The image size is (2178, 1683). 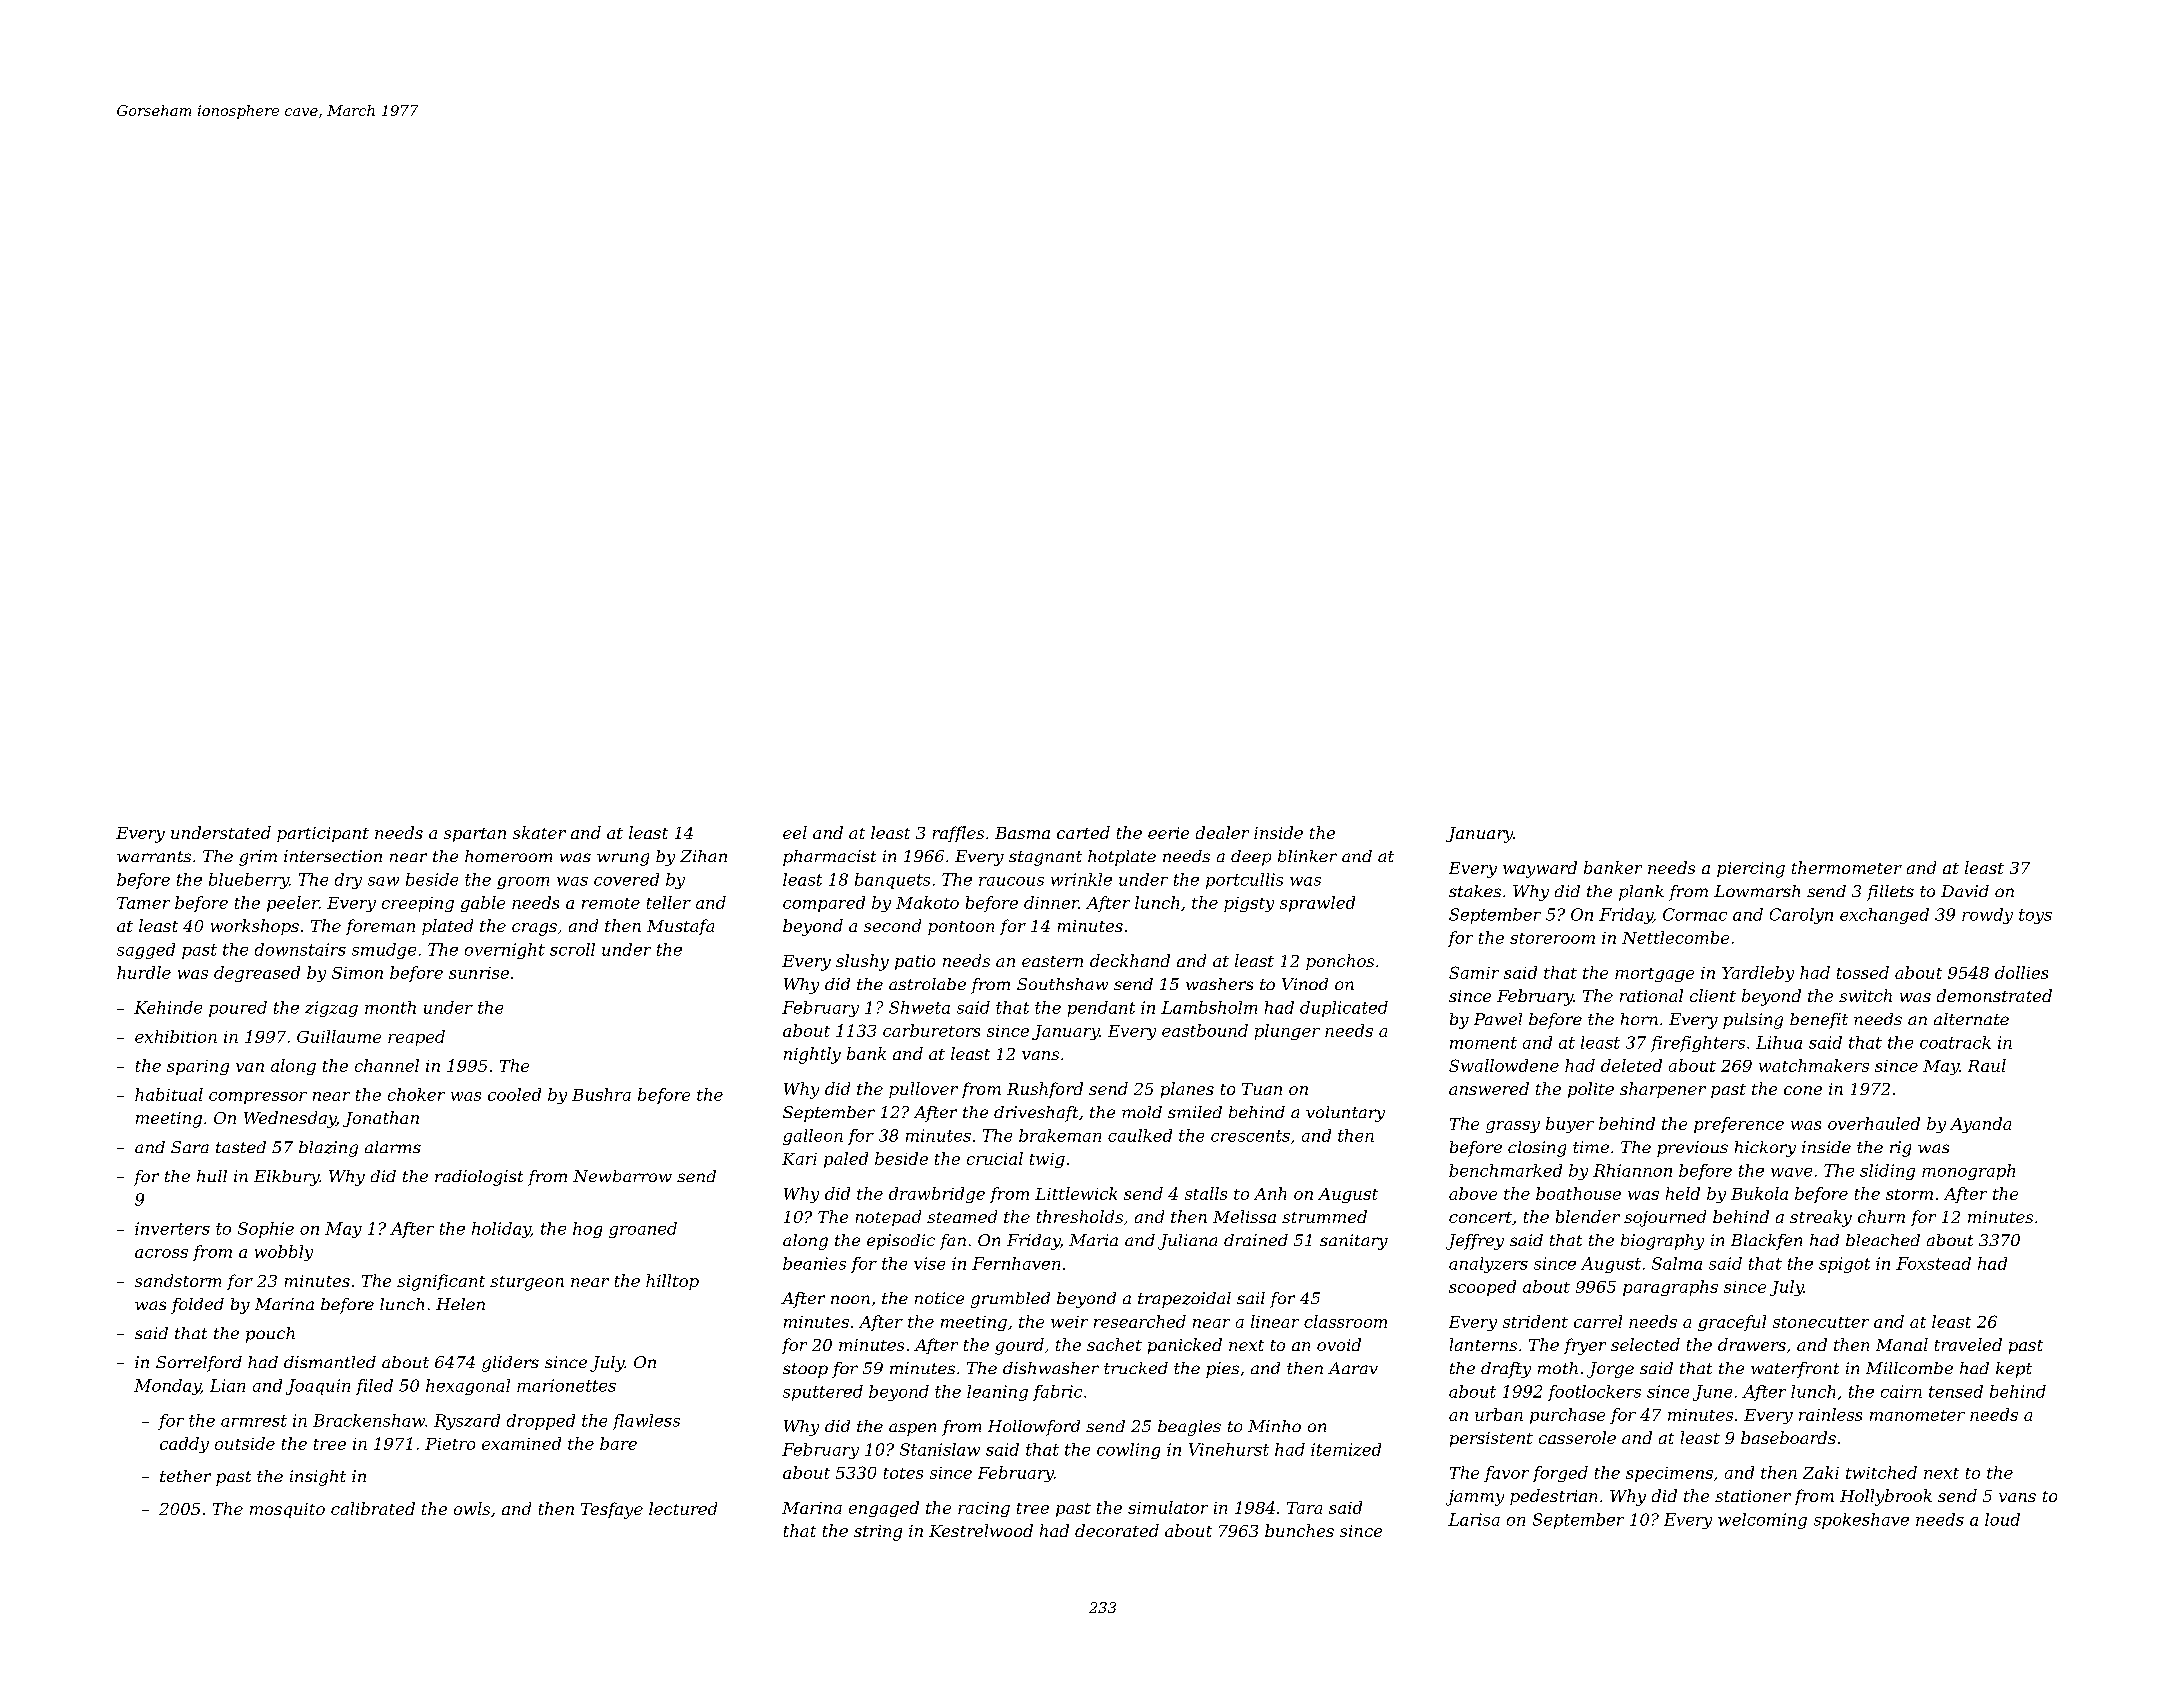 I want to click on fabric, so click(x=1057, y=1393).
